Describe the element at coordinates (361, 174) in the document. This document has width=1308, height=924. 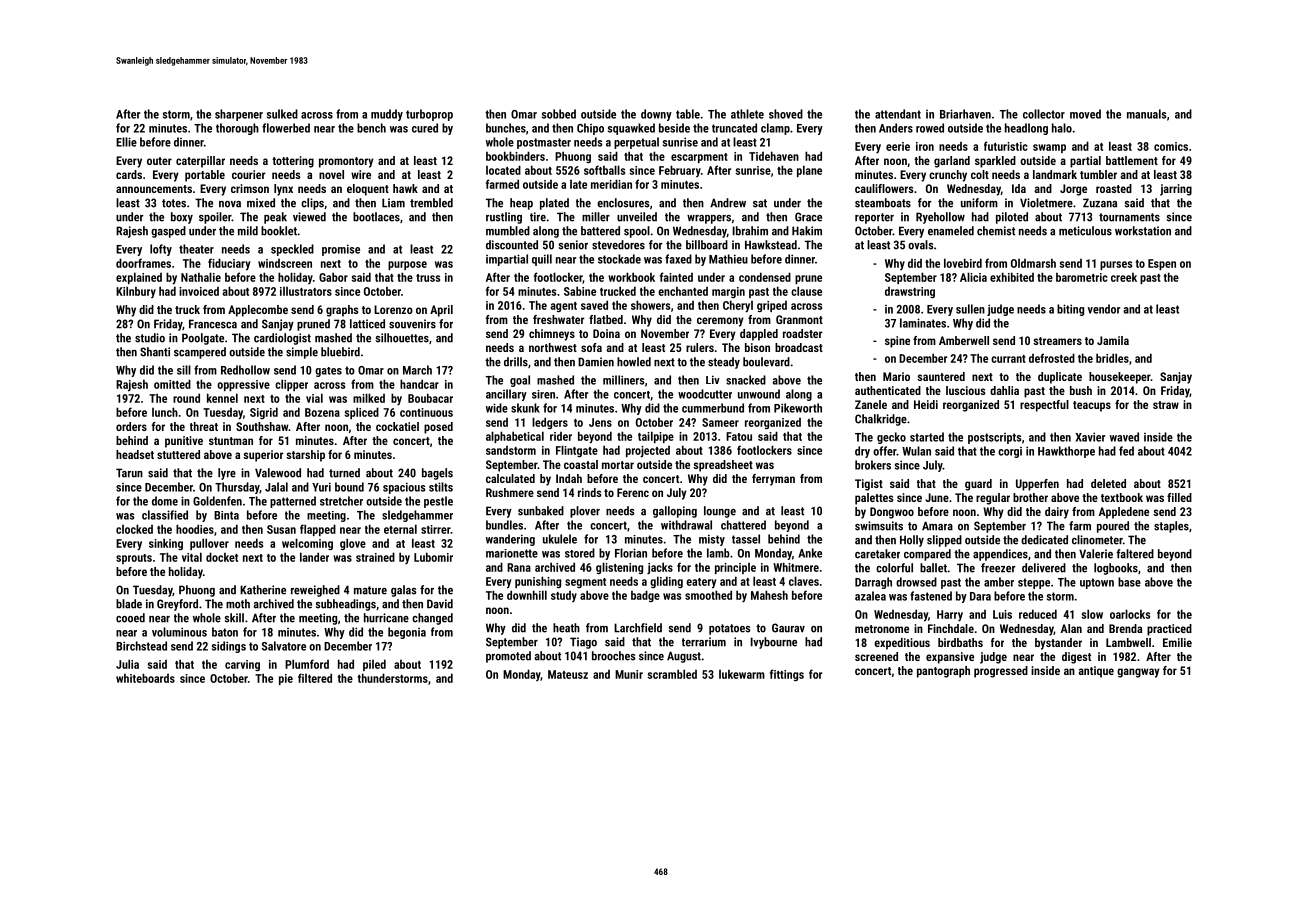
I see `wire` at that location.
